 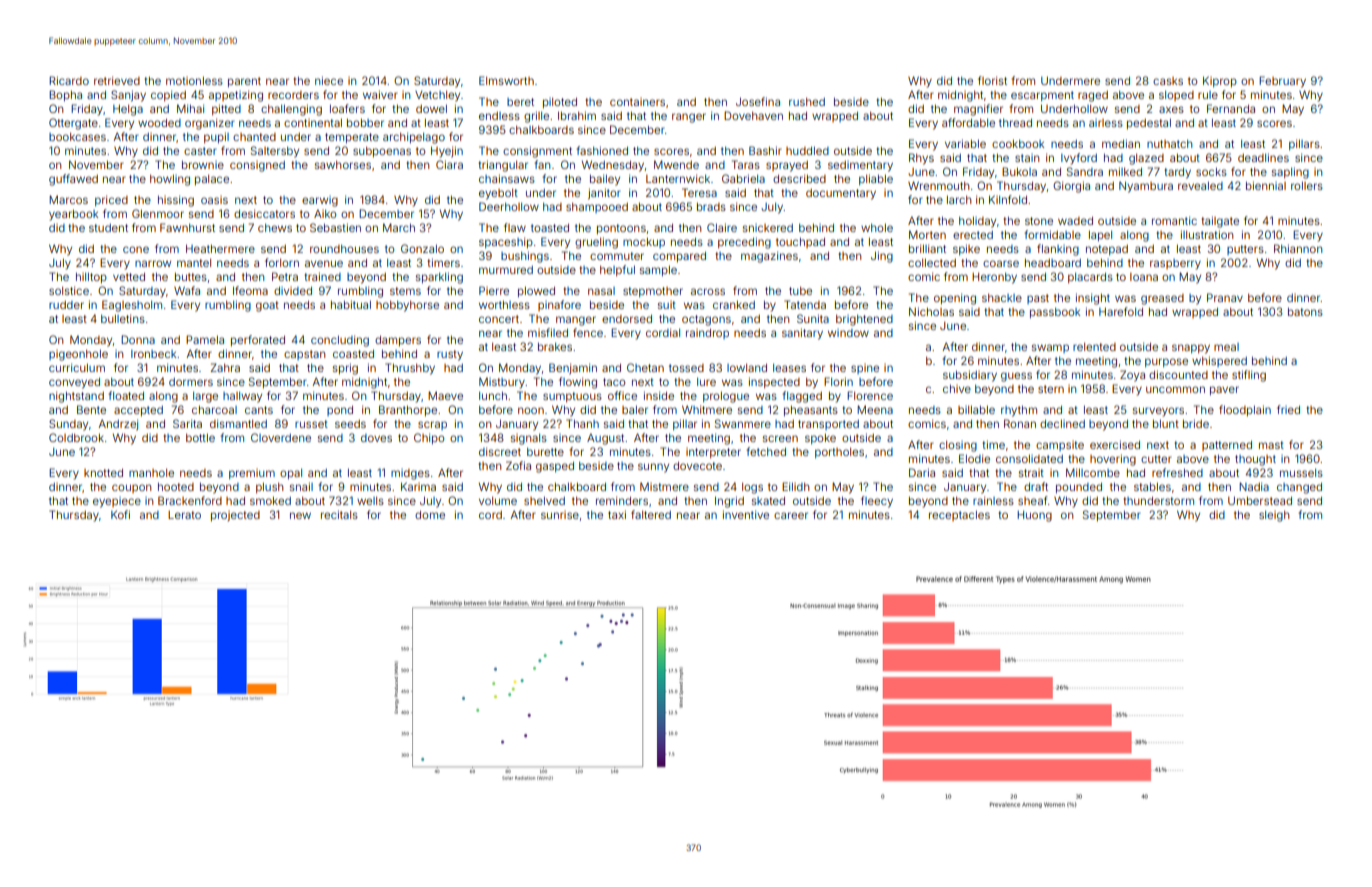 What do you see at coordinates (992, 80) in the page?
I see `florist` at bounding box center [992, 80].
